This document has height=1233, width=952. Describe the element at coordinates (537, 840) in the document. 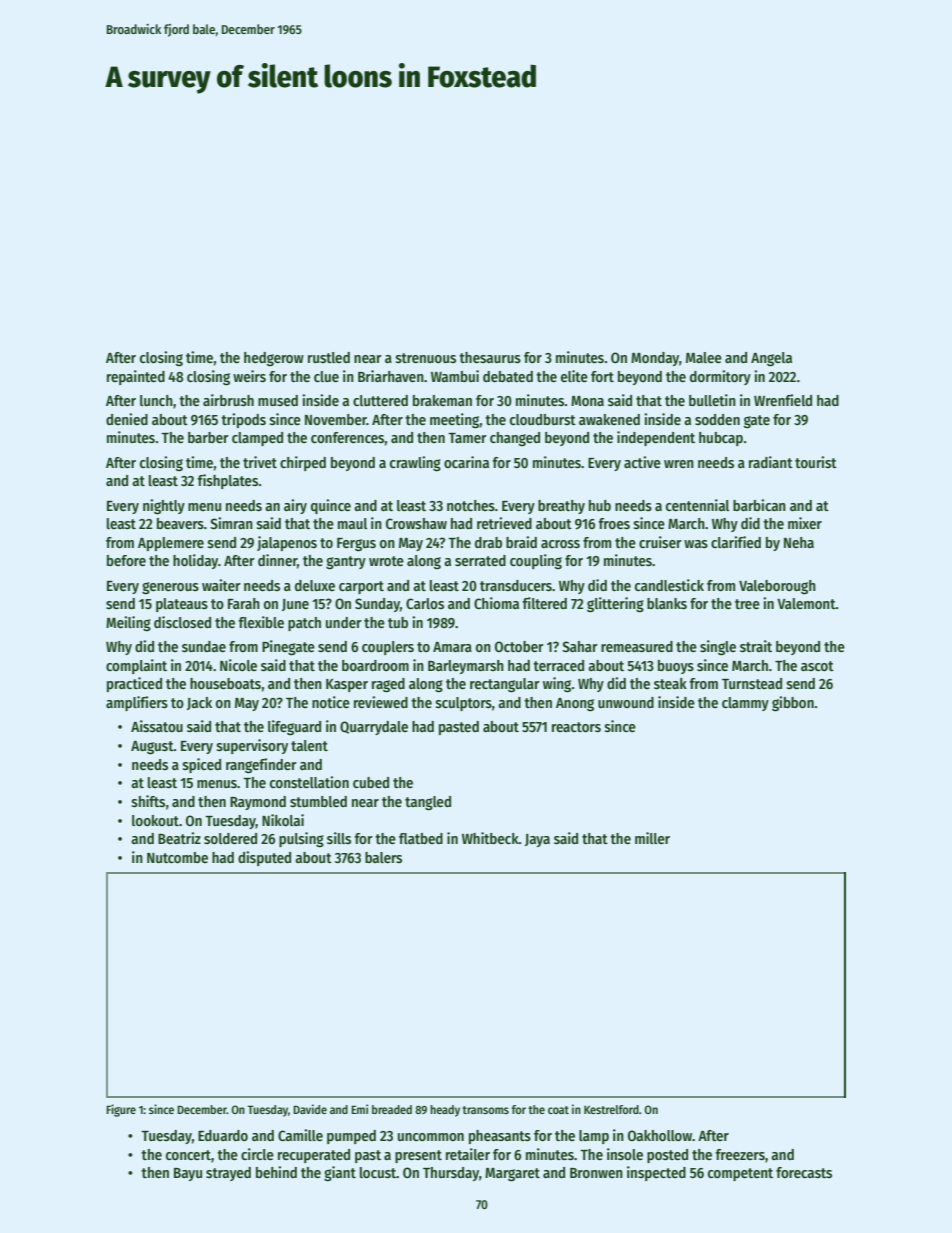

I see `Jaya` at that location.
